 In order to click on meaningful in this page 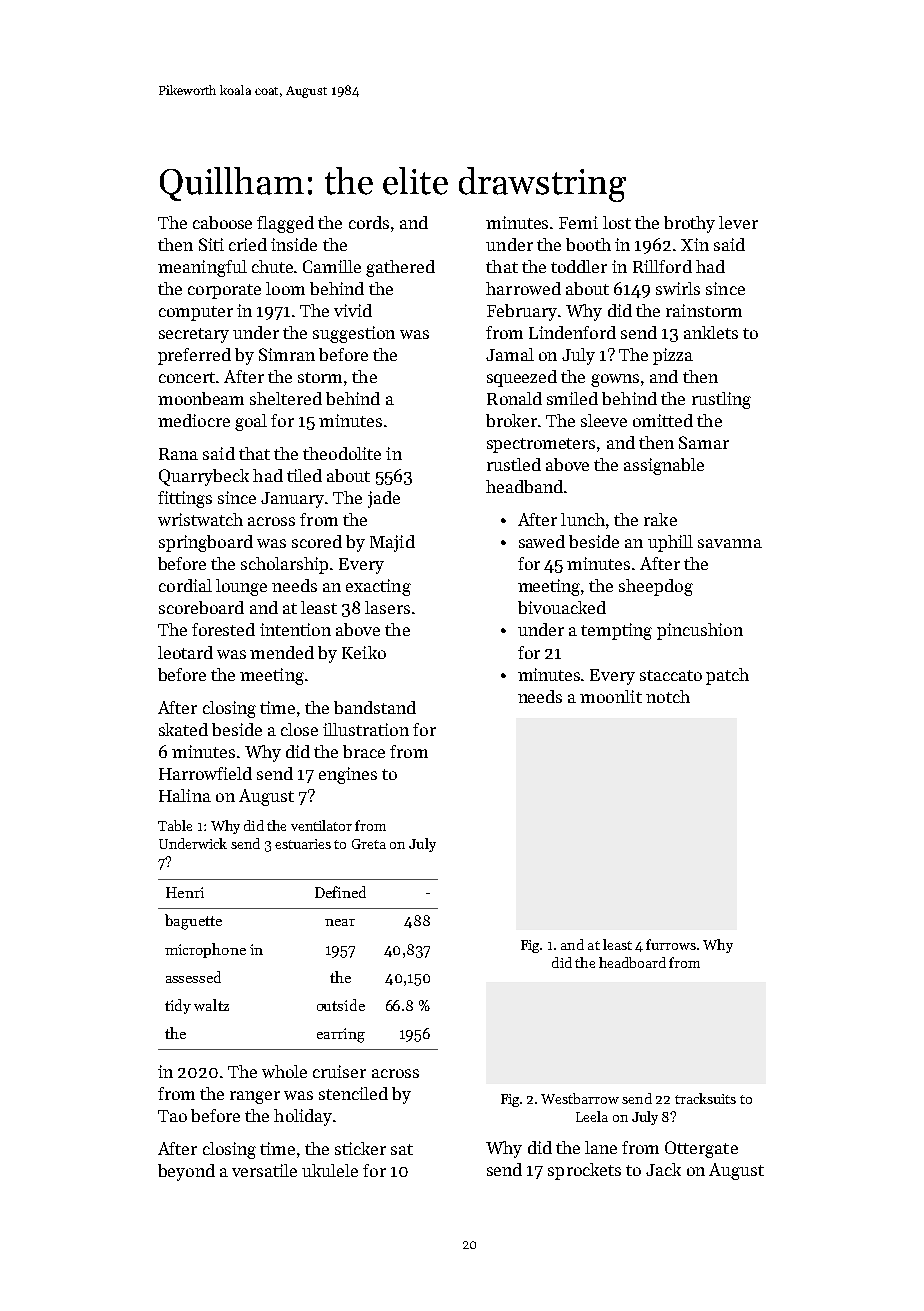, I will do `click(202, 268)`.
